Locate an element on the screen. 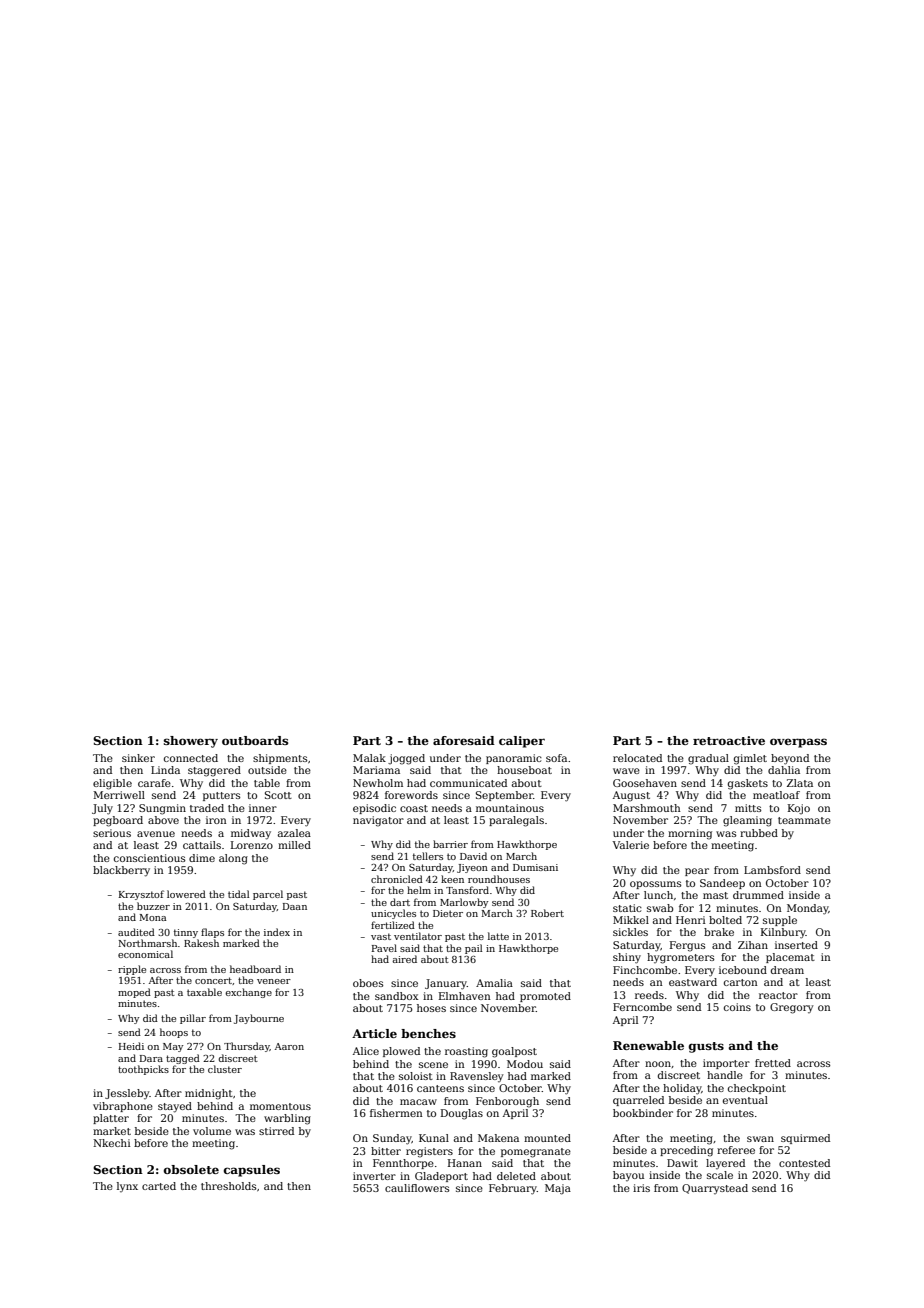 This screenshot has width=924, height=1308. Modou is located at coordinates (525, 1064).
